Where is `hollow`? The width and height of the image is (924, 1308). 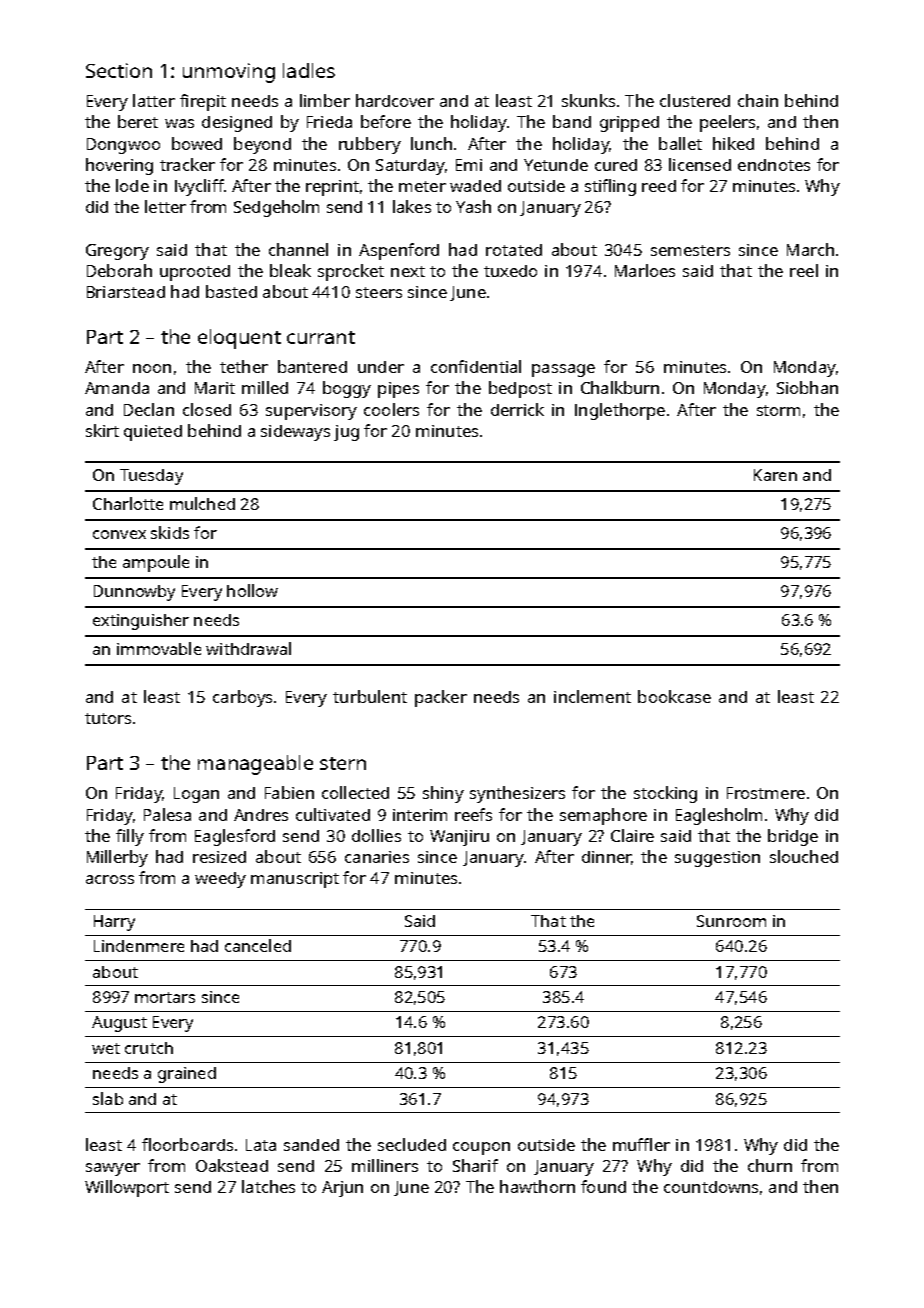
hollow is located at coordinates (252, 590).
